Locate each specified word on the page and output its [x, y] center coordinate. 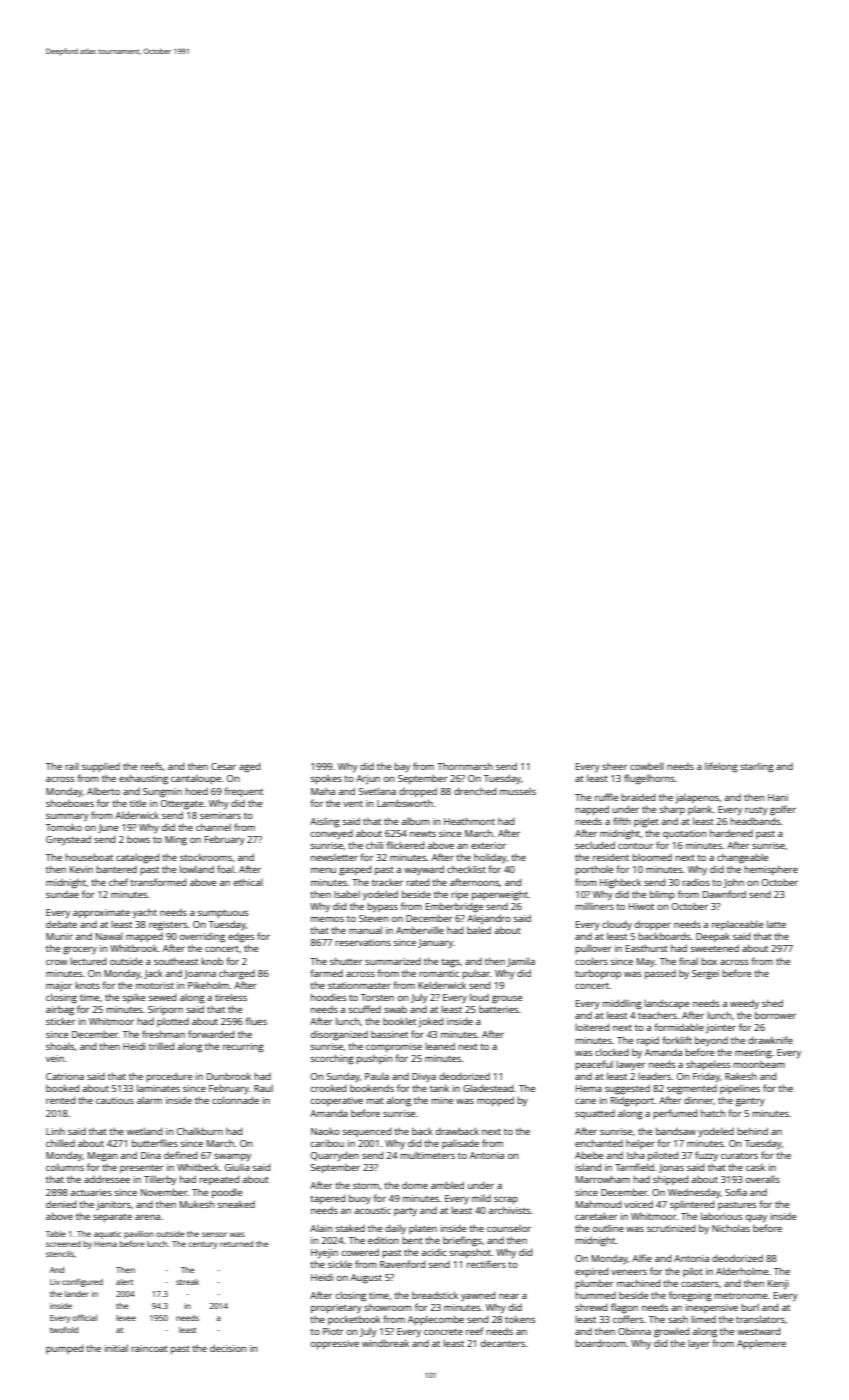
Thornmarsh [465, 766]
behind [752, 1131]
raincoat [149, 1348]
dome [415, 1185]
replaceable [738, 925]
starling [757, 767]
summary [67, 818]
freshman [163, 1034]
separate [112, 1218]
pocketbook [354, 1320]
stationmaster [359, 985]
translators [760, 1319]
